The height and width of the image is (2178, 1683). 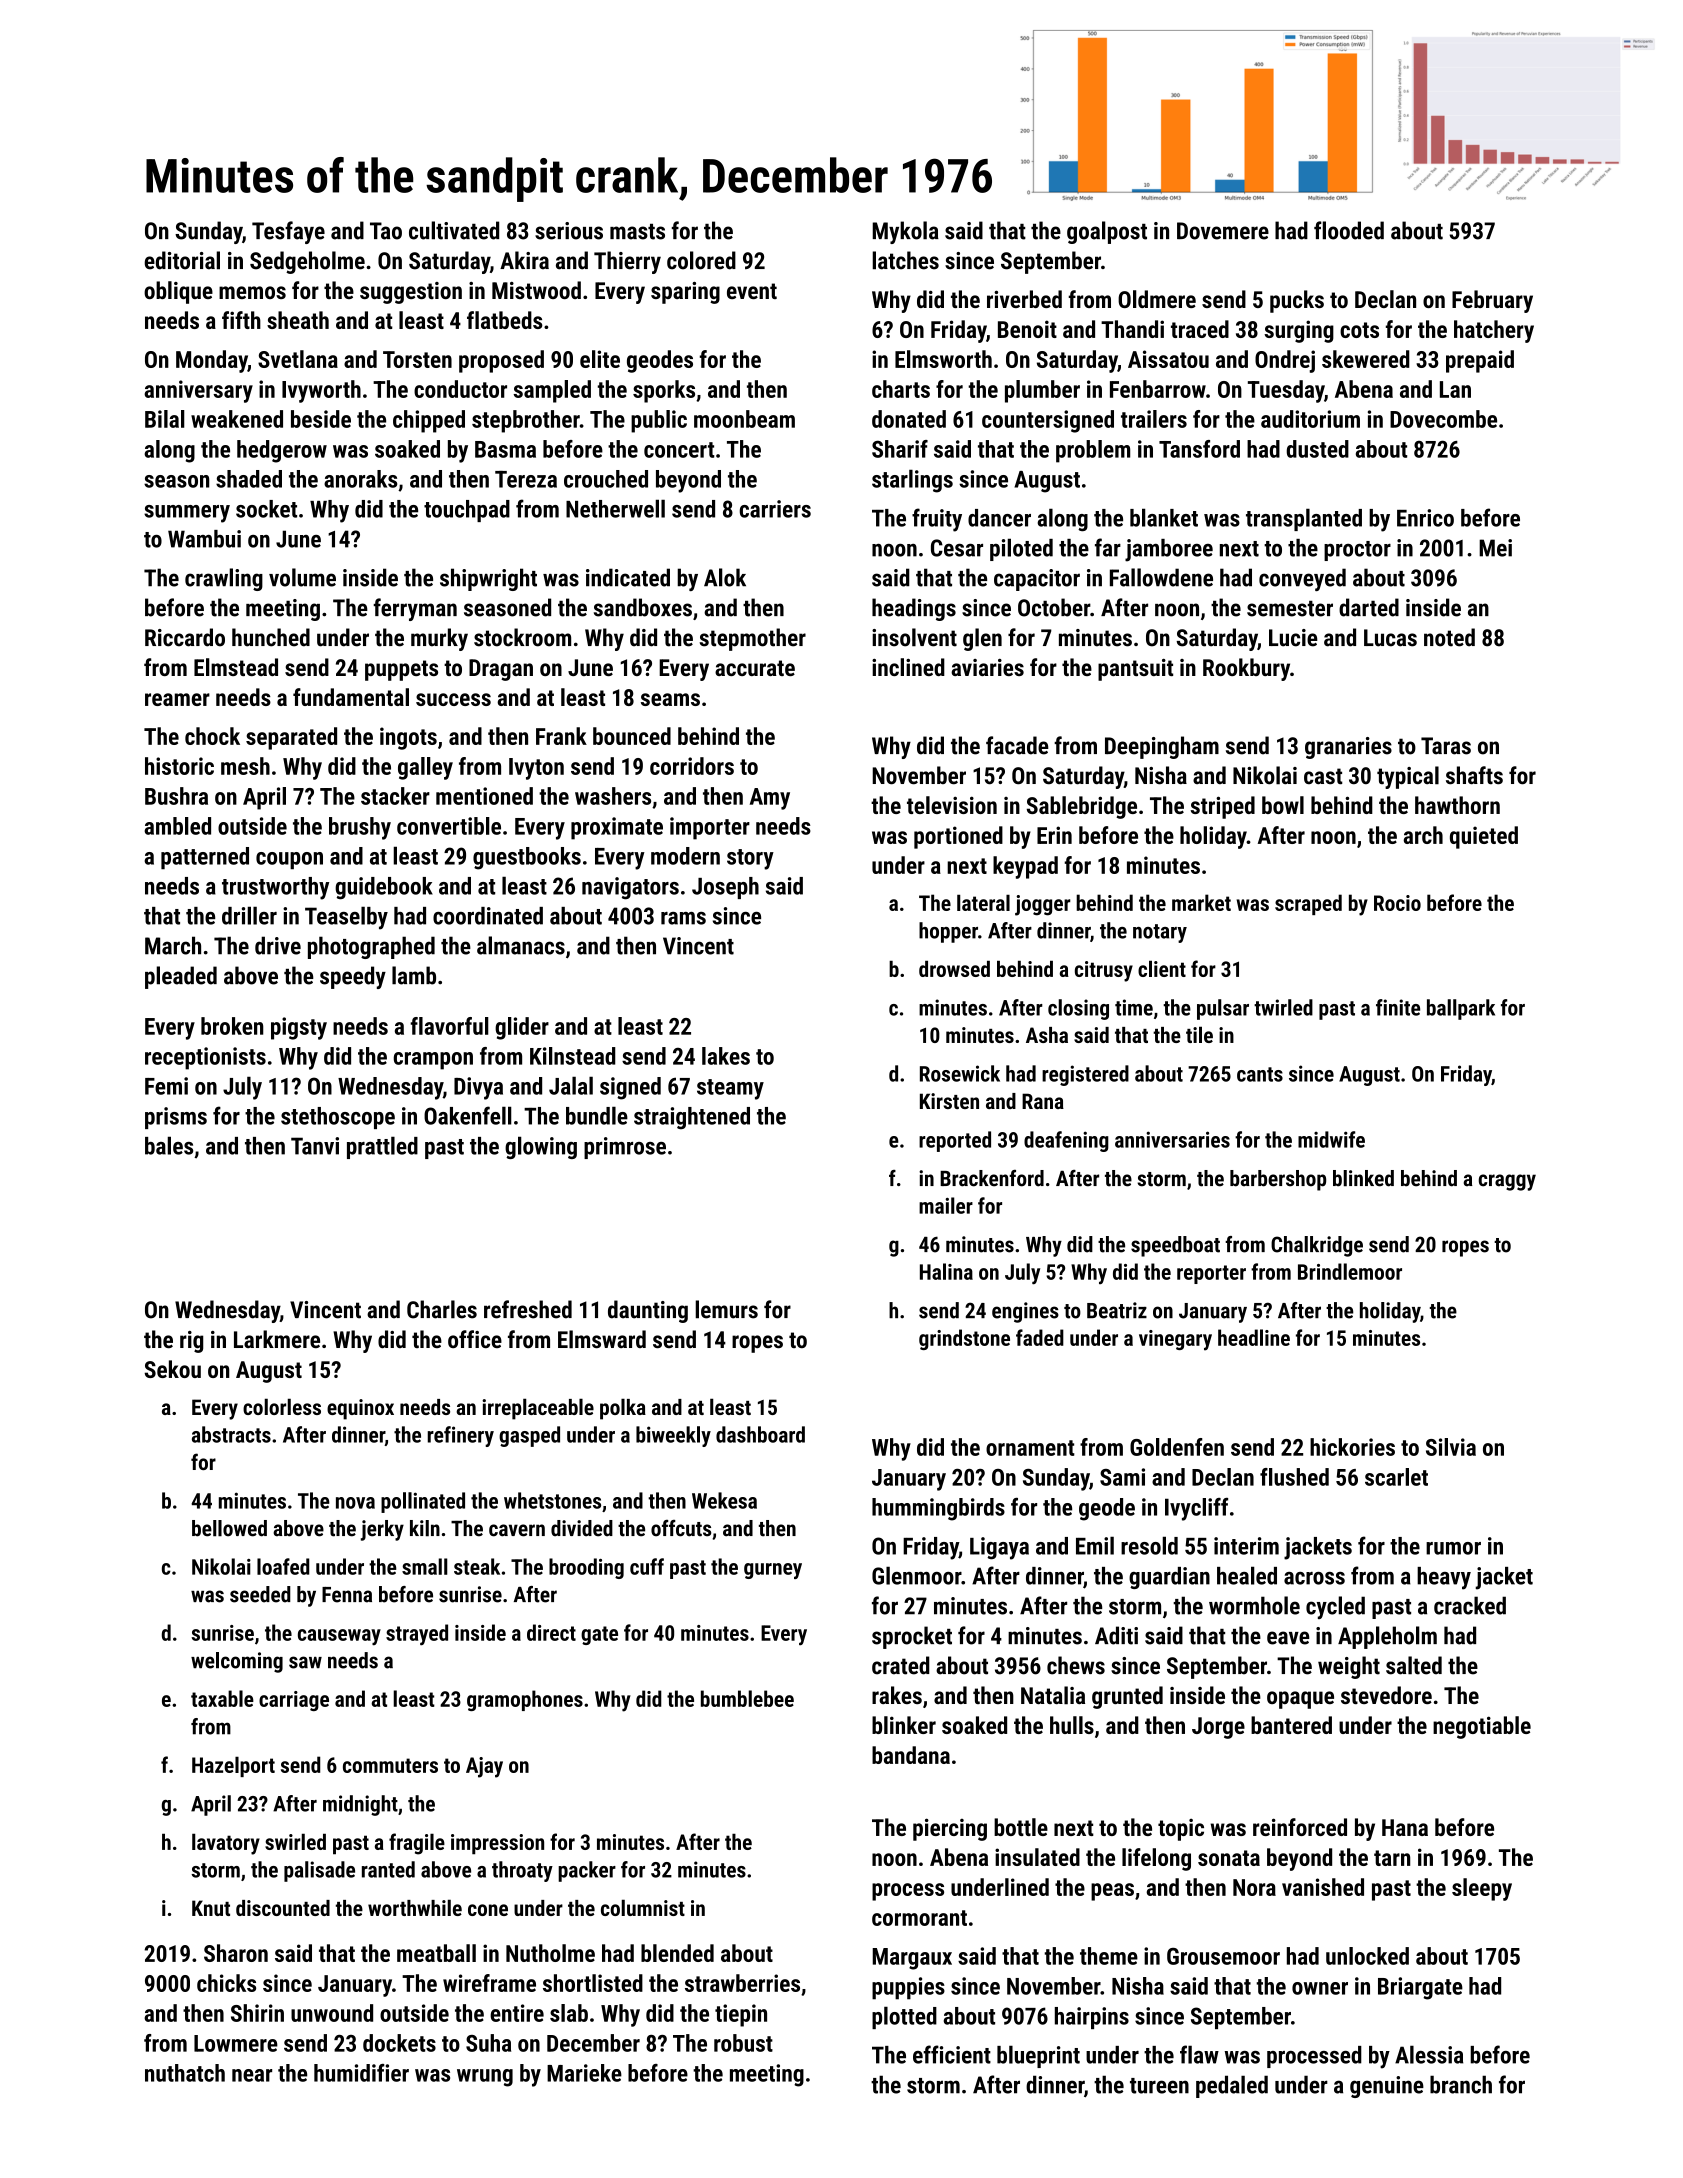 I want to click on Mei, so click(x=1495, y=548).
